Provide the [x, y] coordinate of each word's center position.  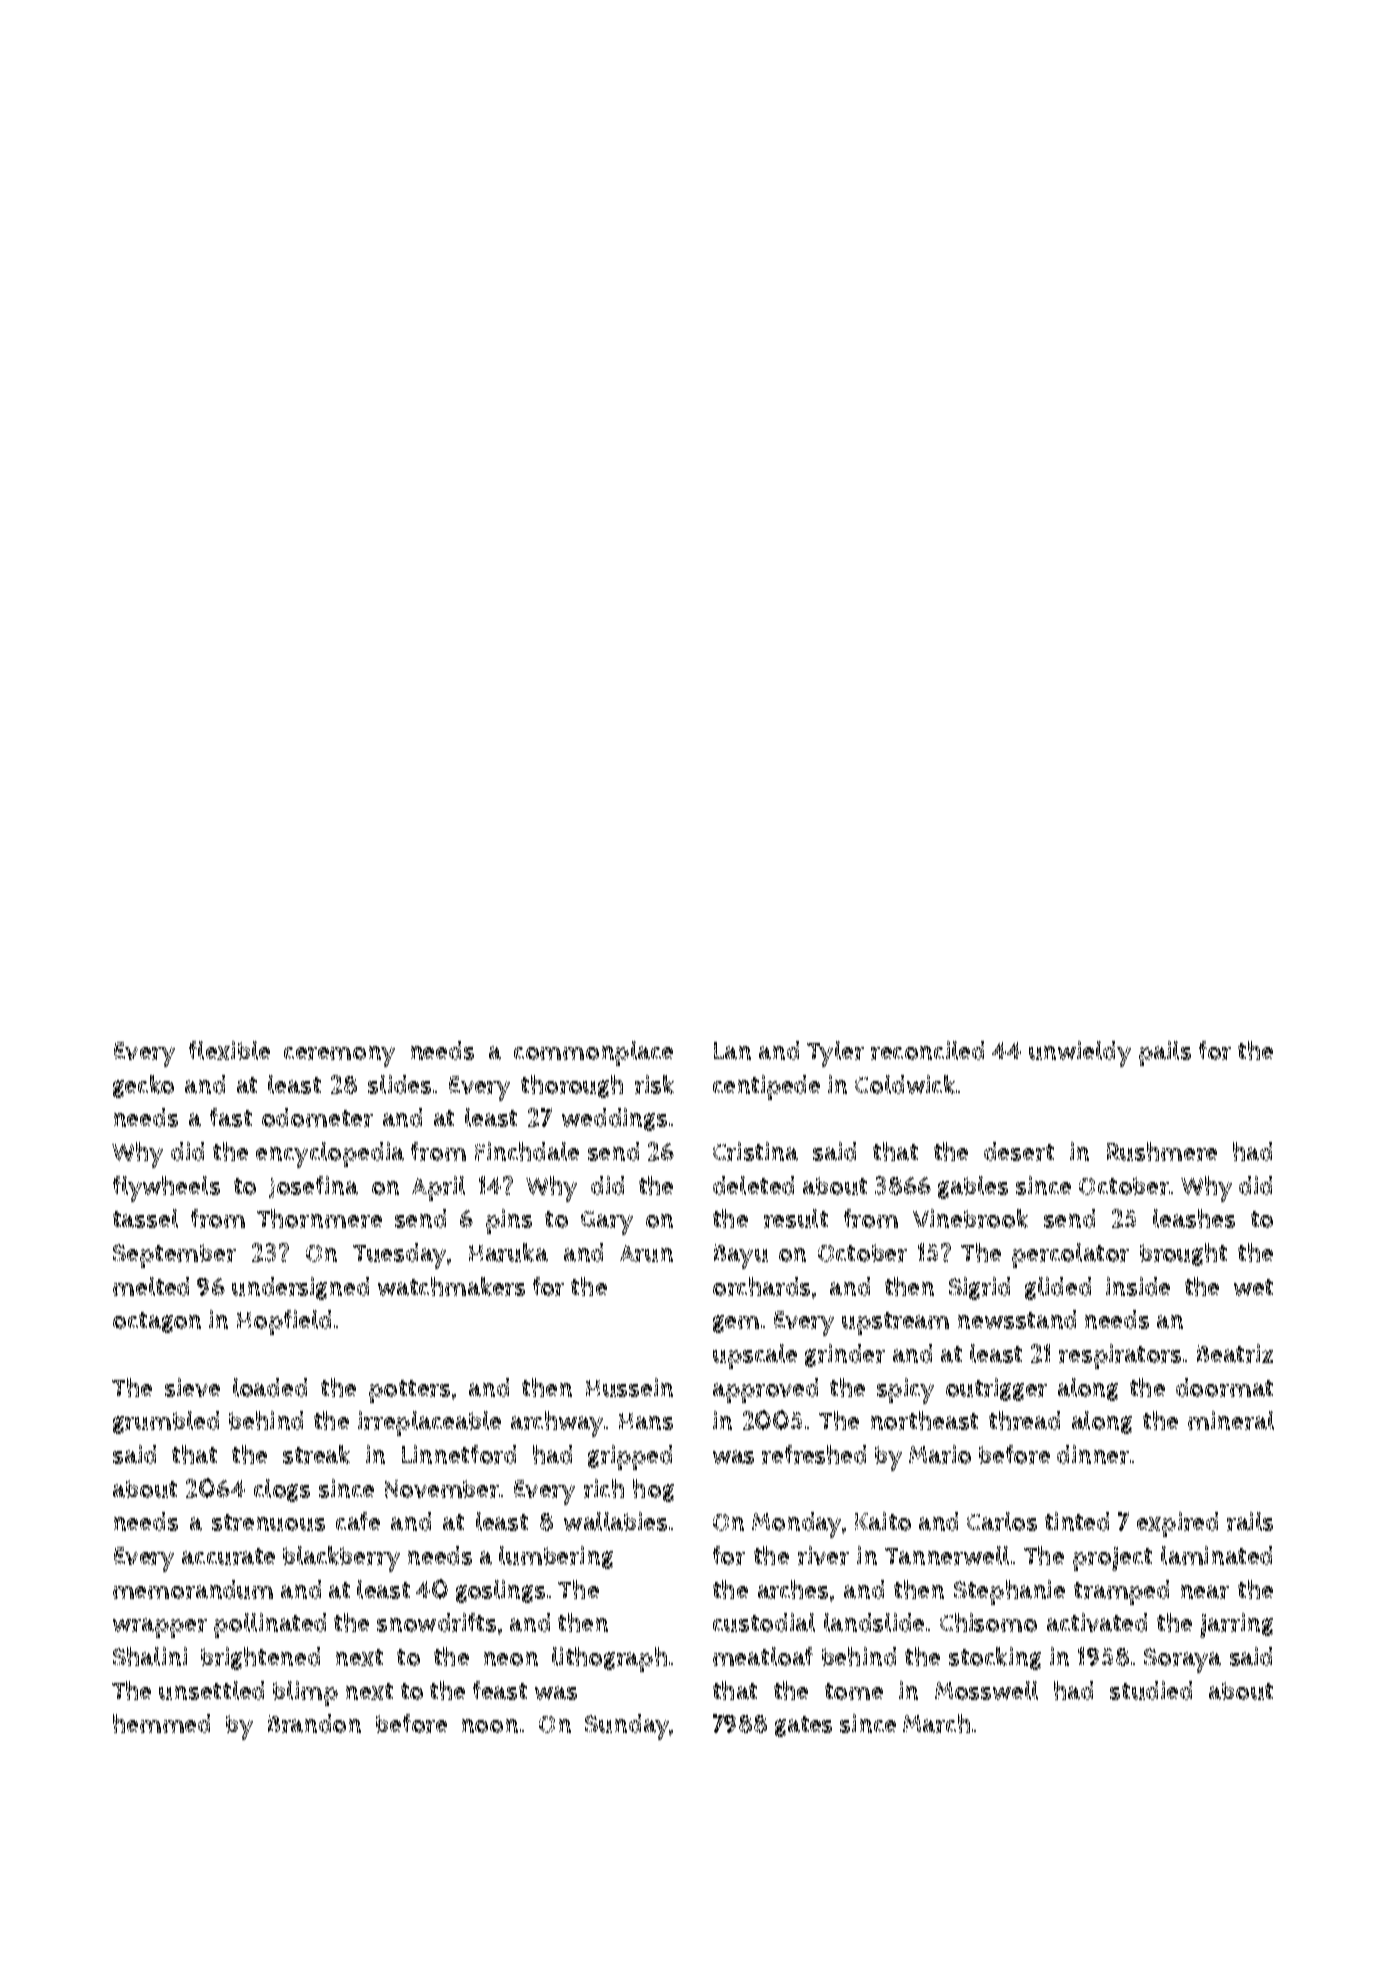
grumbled [166, 1422]
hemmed [161, 1723]
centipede [766, 1087]
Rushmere [1162, 1151]
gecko [143, 1086]
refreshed [814, 1454]
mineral [1231, 1420]
